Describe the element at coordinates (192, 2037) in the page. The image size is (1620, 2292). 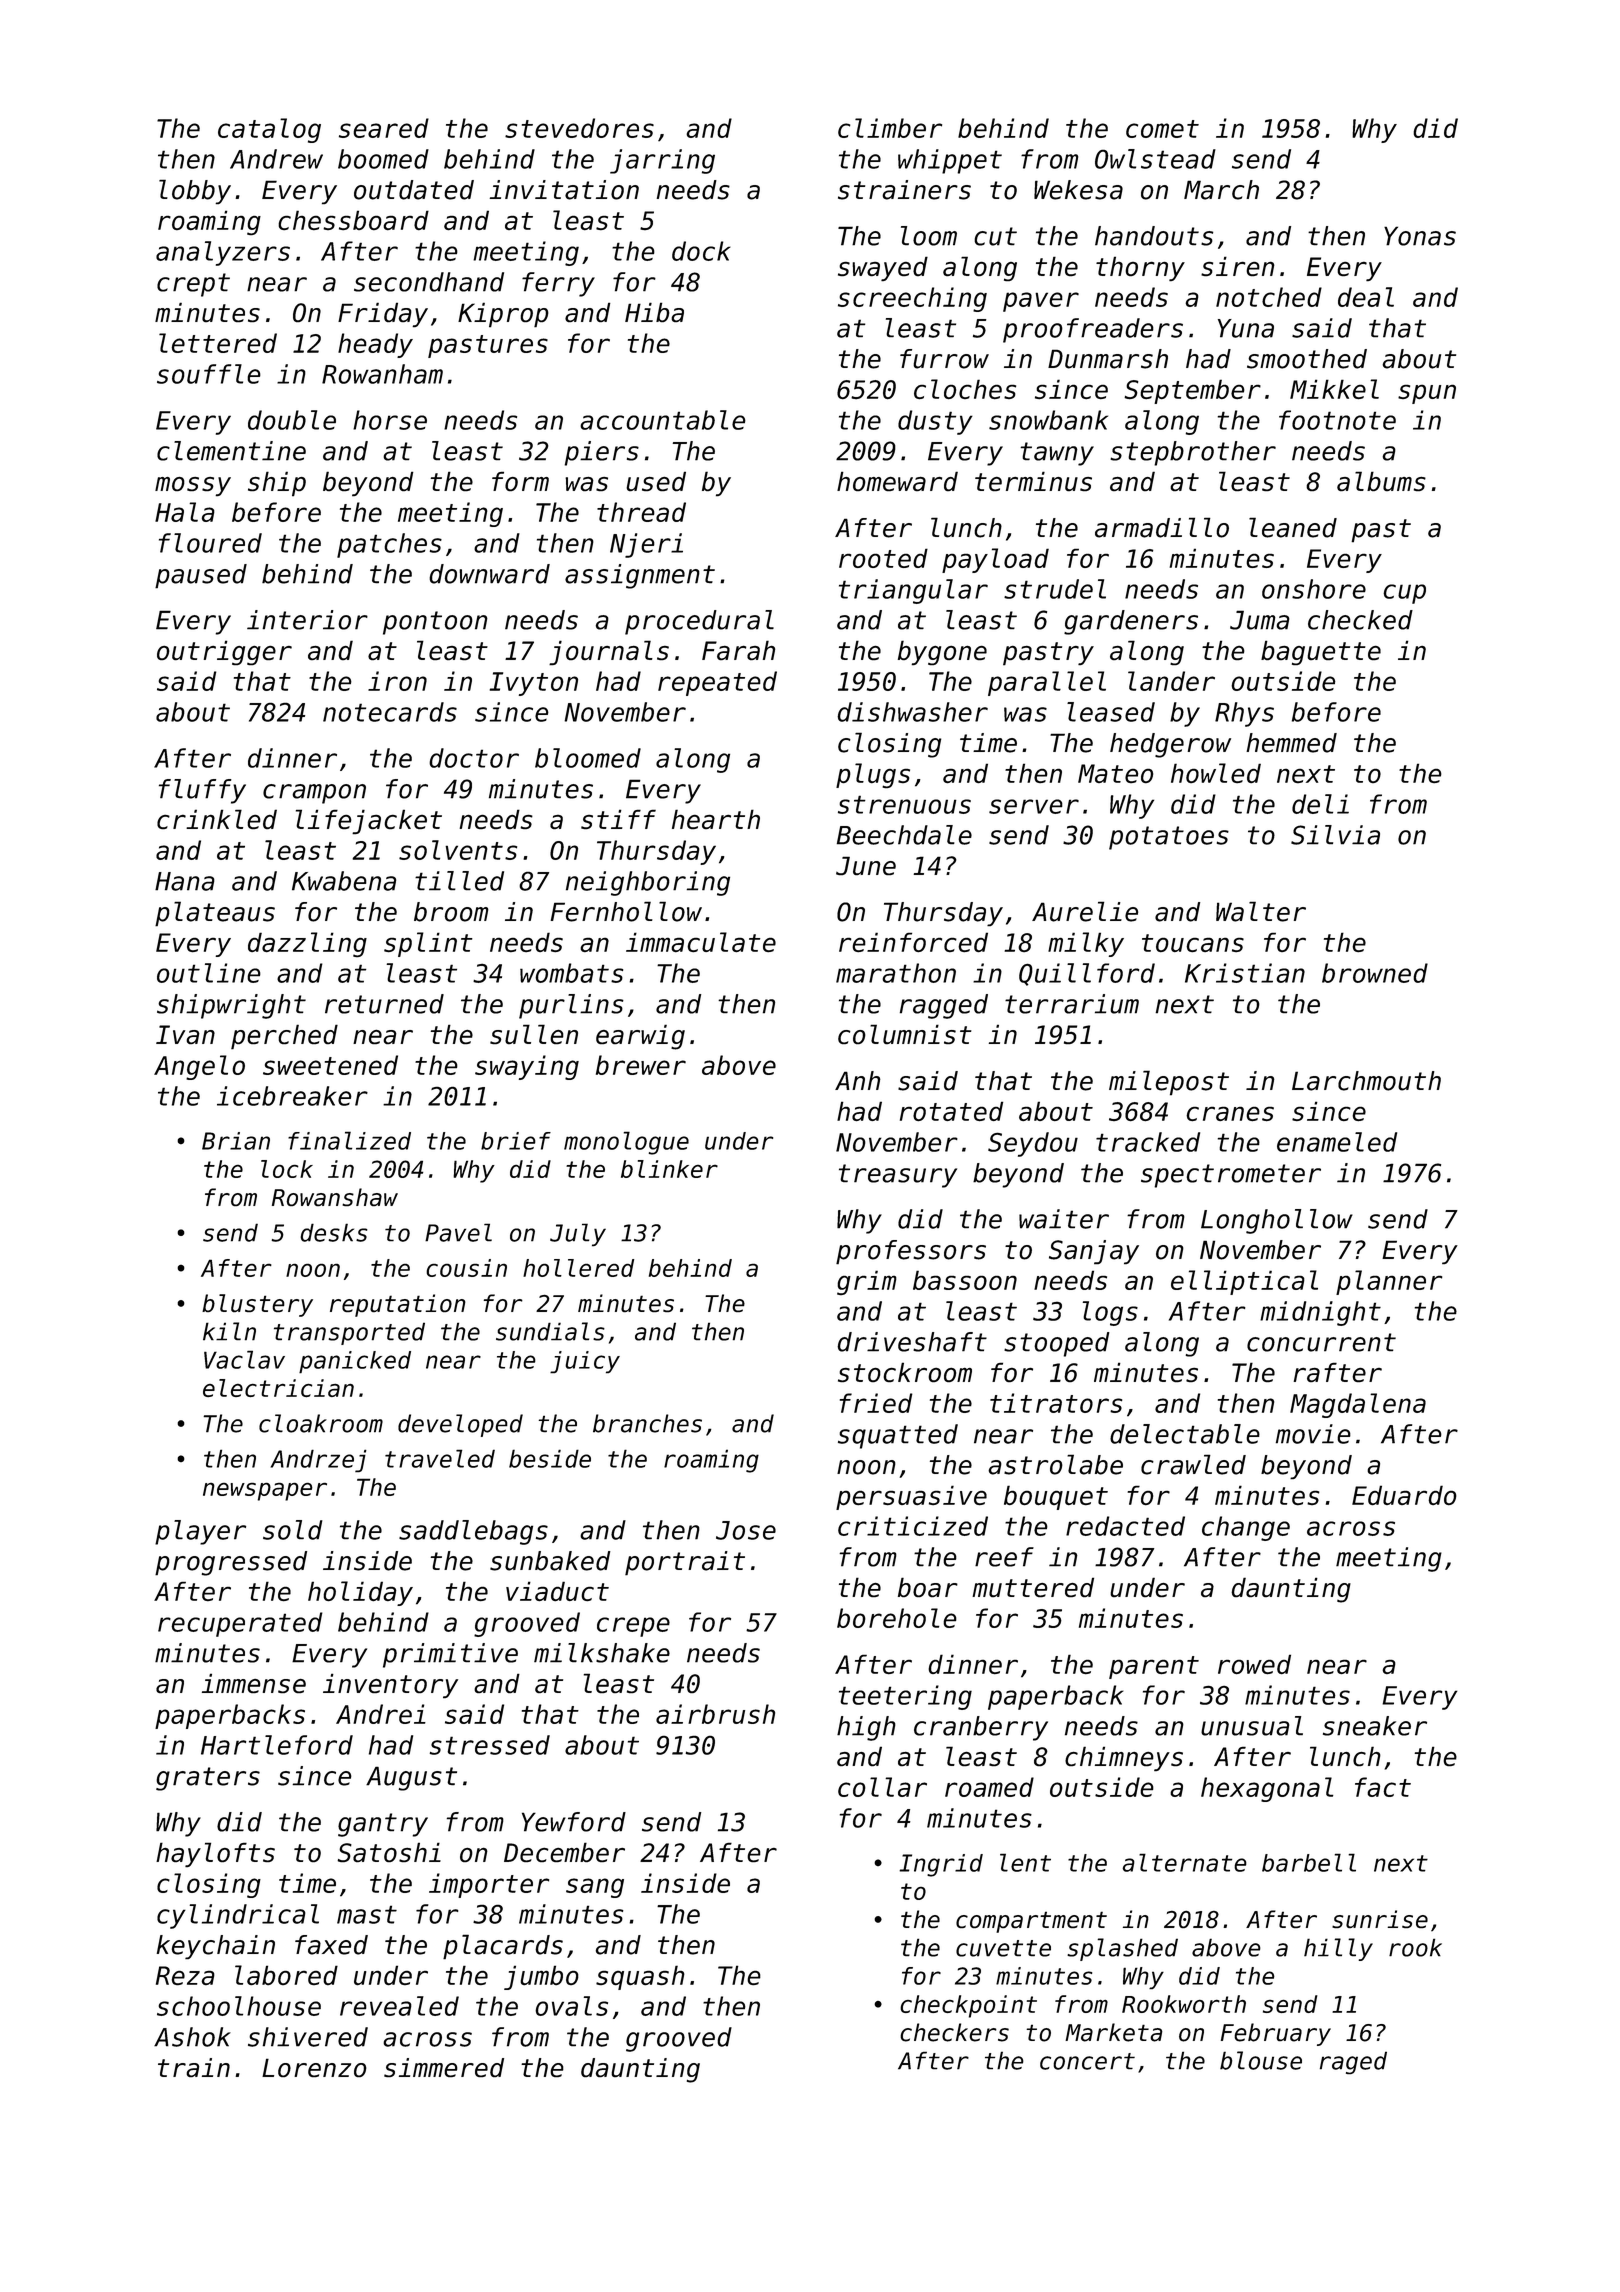
I see `Ashok` at that location.
